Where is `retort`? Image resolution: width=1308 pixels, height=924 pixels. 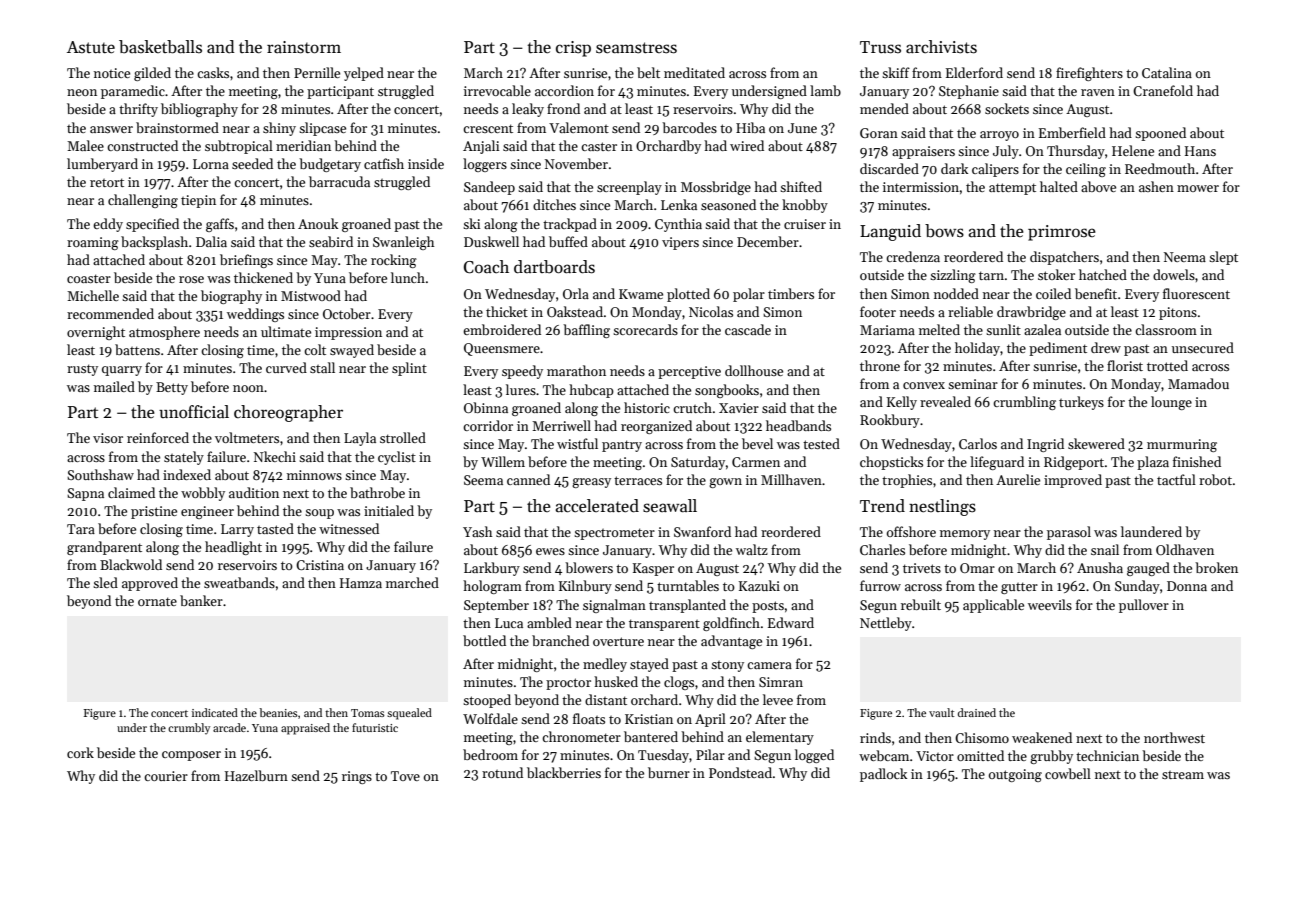
retort is located at coordinates (107, 182).
